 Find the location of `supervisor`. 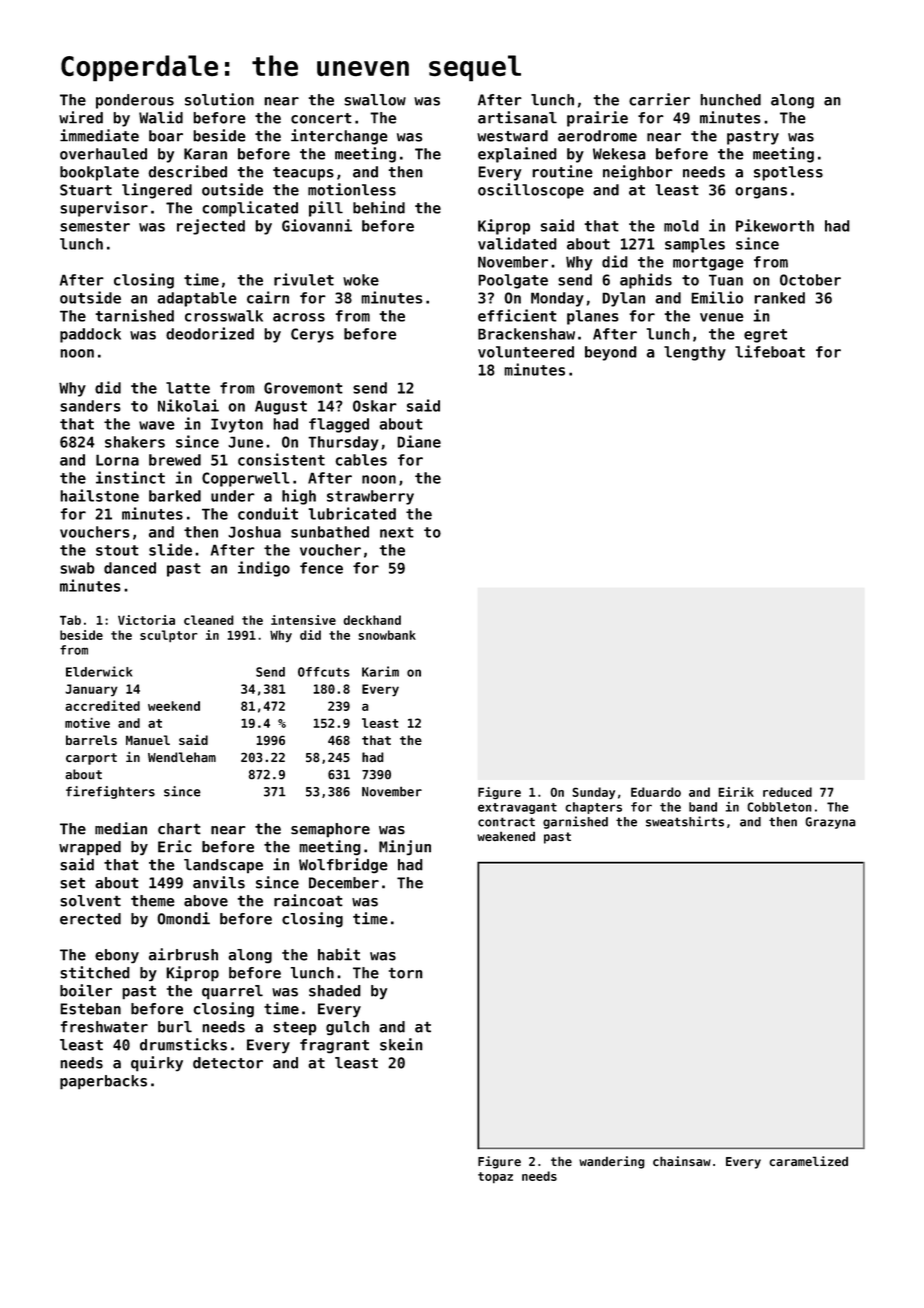

supervisor is located at coordinates (104, 209).
